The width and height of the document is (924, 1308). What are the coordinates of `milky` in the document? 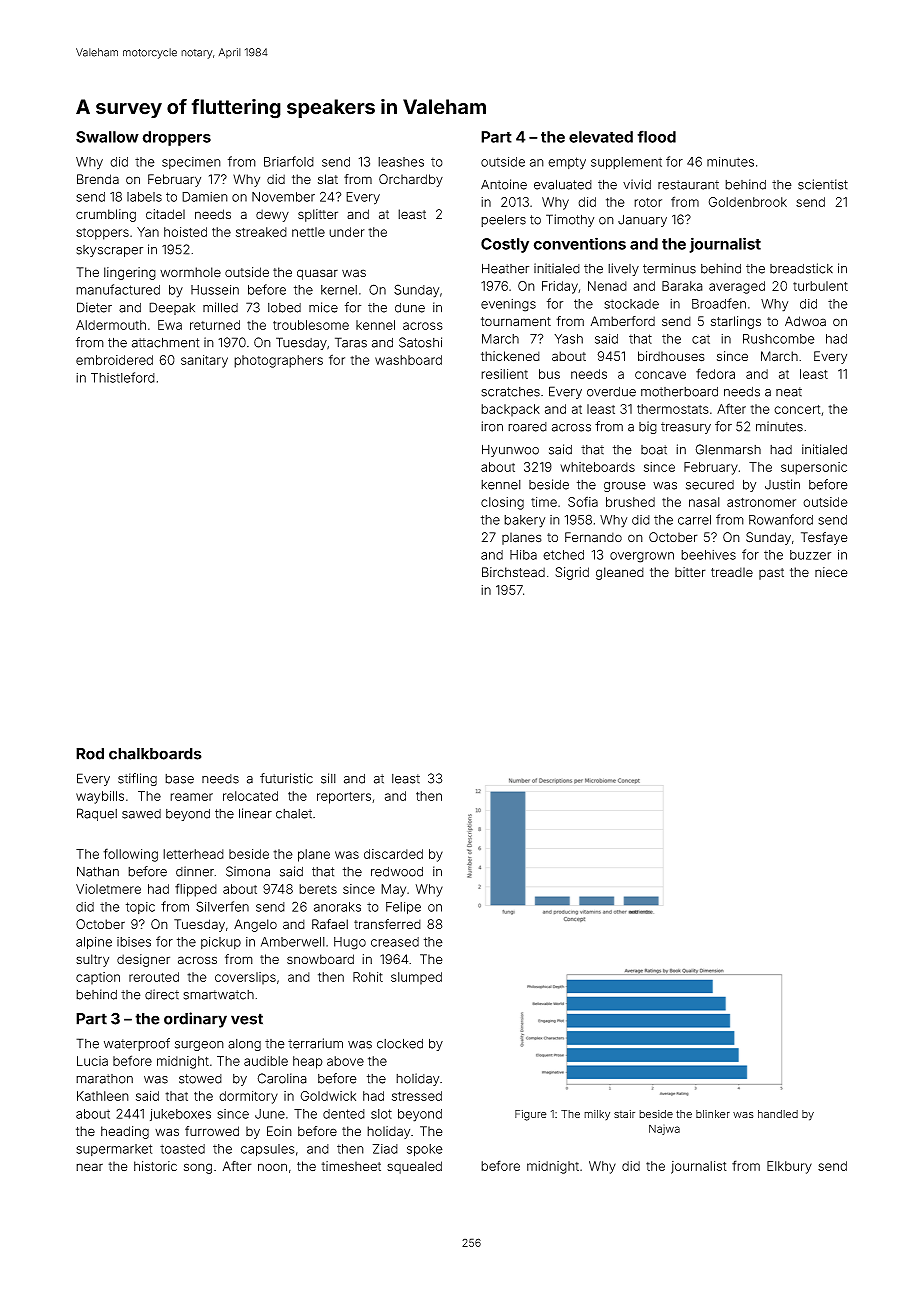 It's located at (597, 1115).
